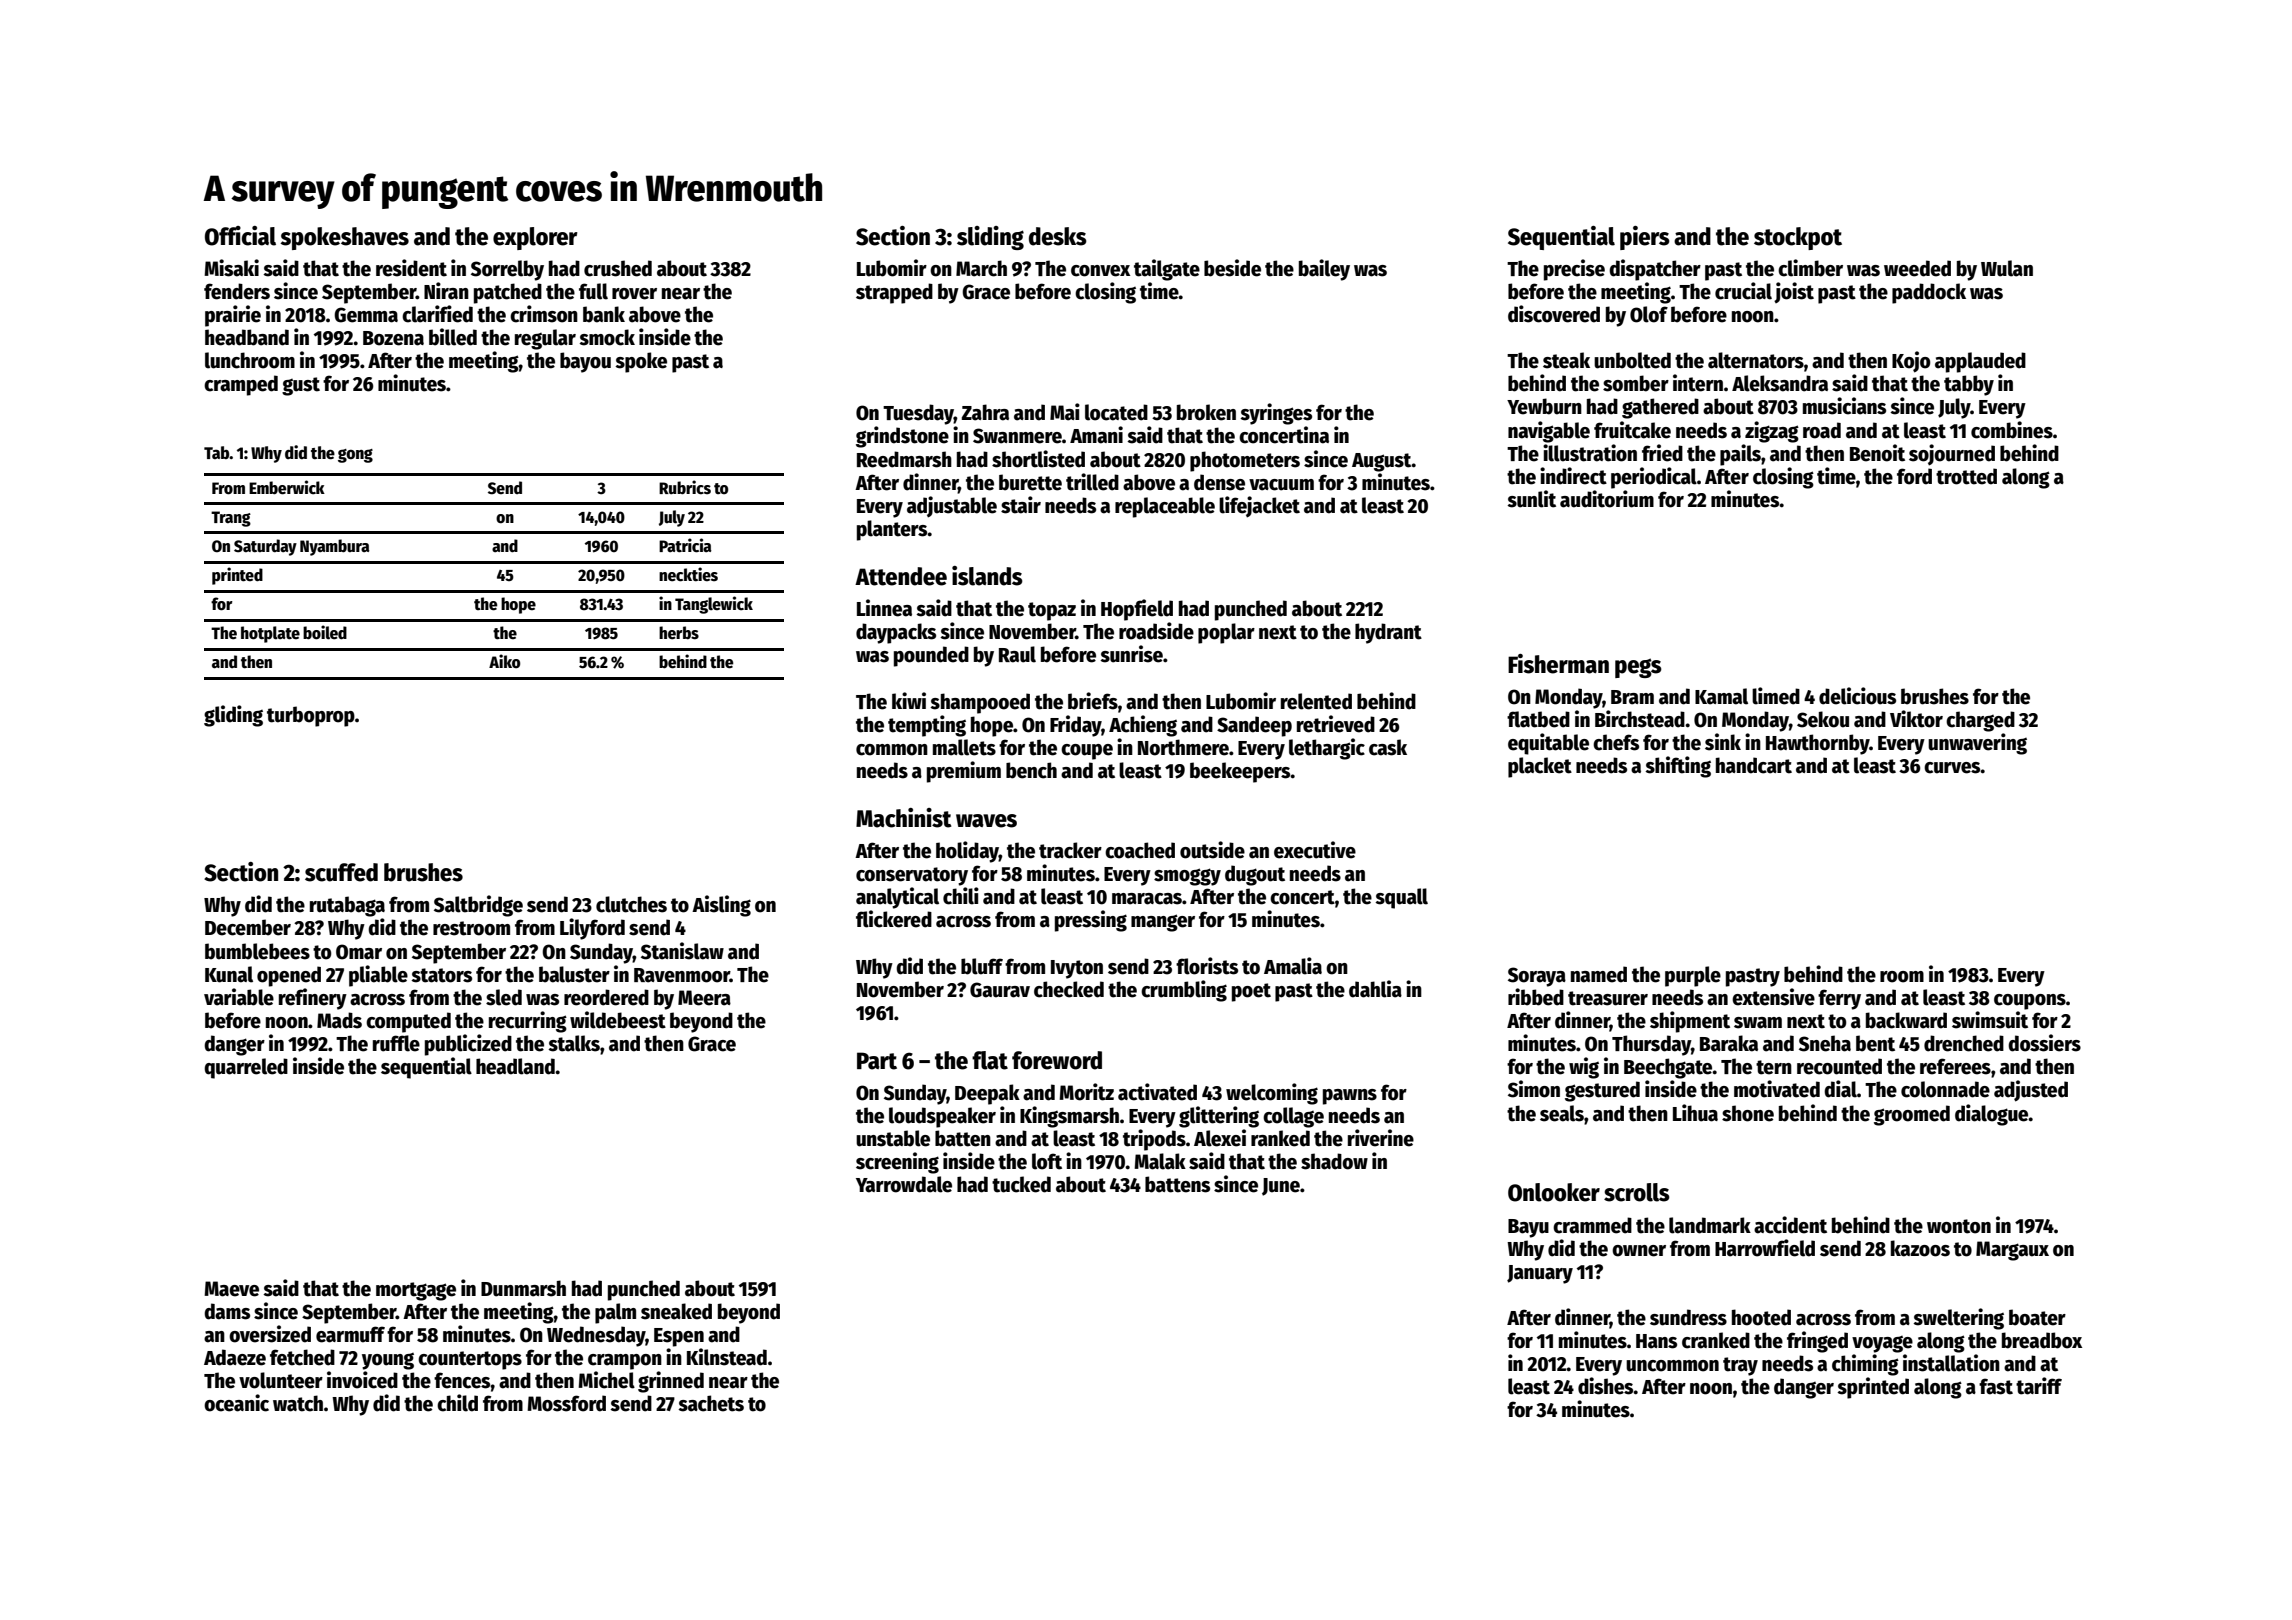 Image resolution: width=2292 pixels, height=1620 pixels. I want to click on sachets, so click(711, 1403).
